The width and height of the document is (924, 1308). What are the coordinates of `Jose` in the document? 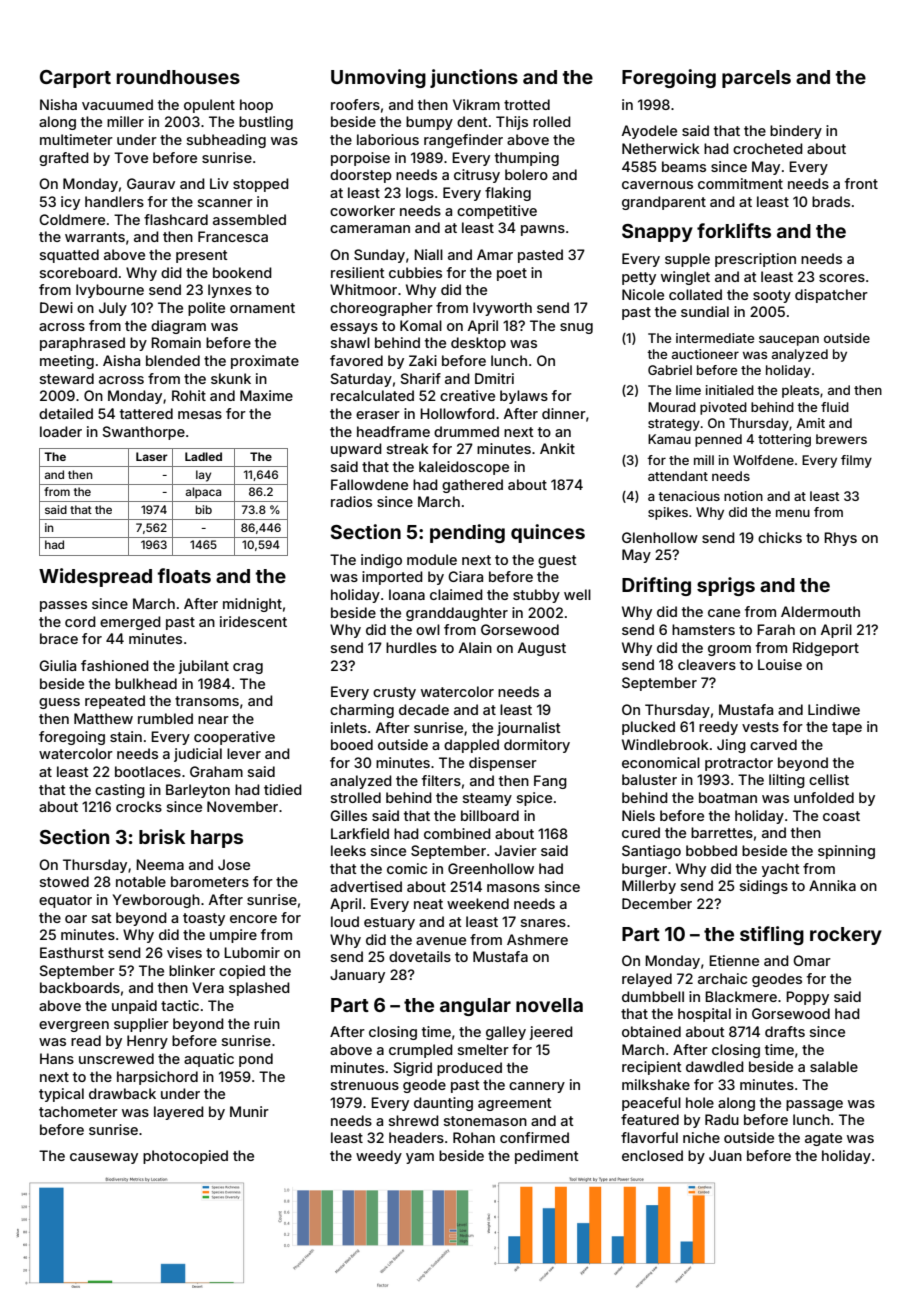 It's located at (234, 864).
